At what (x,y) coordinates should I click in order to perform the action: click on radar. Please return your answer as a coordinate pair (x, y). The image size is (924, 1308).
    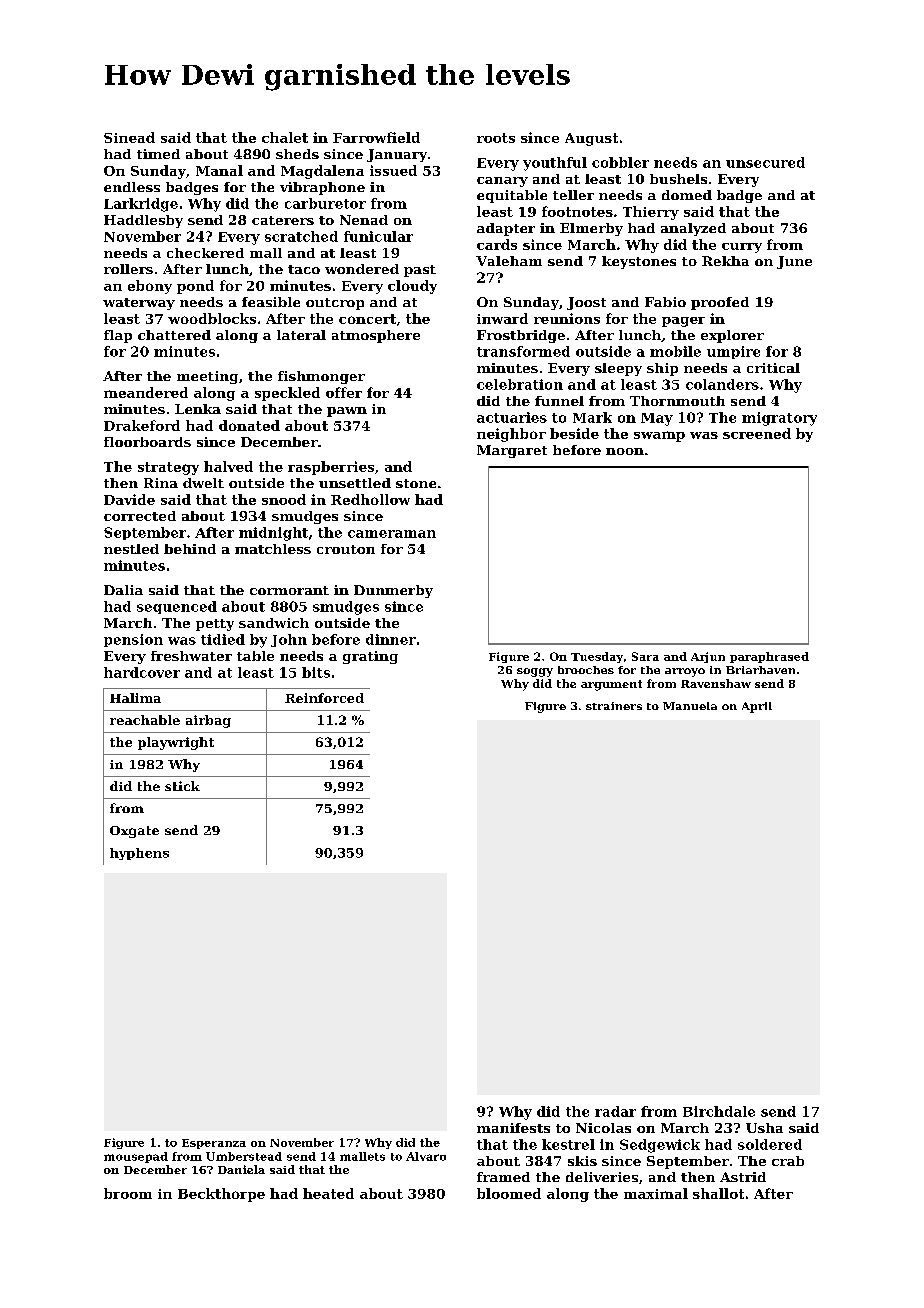
    Looking at the image, I should click on (615, 1111).
